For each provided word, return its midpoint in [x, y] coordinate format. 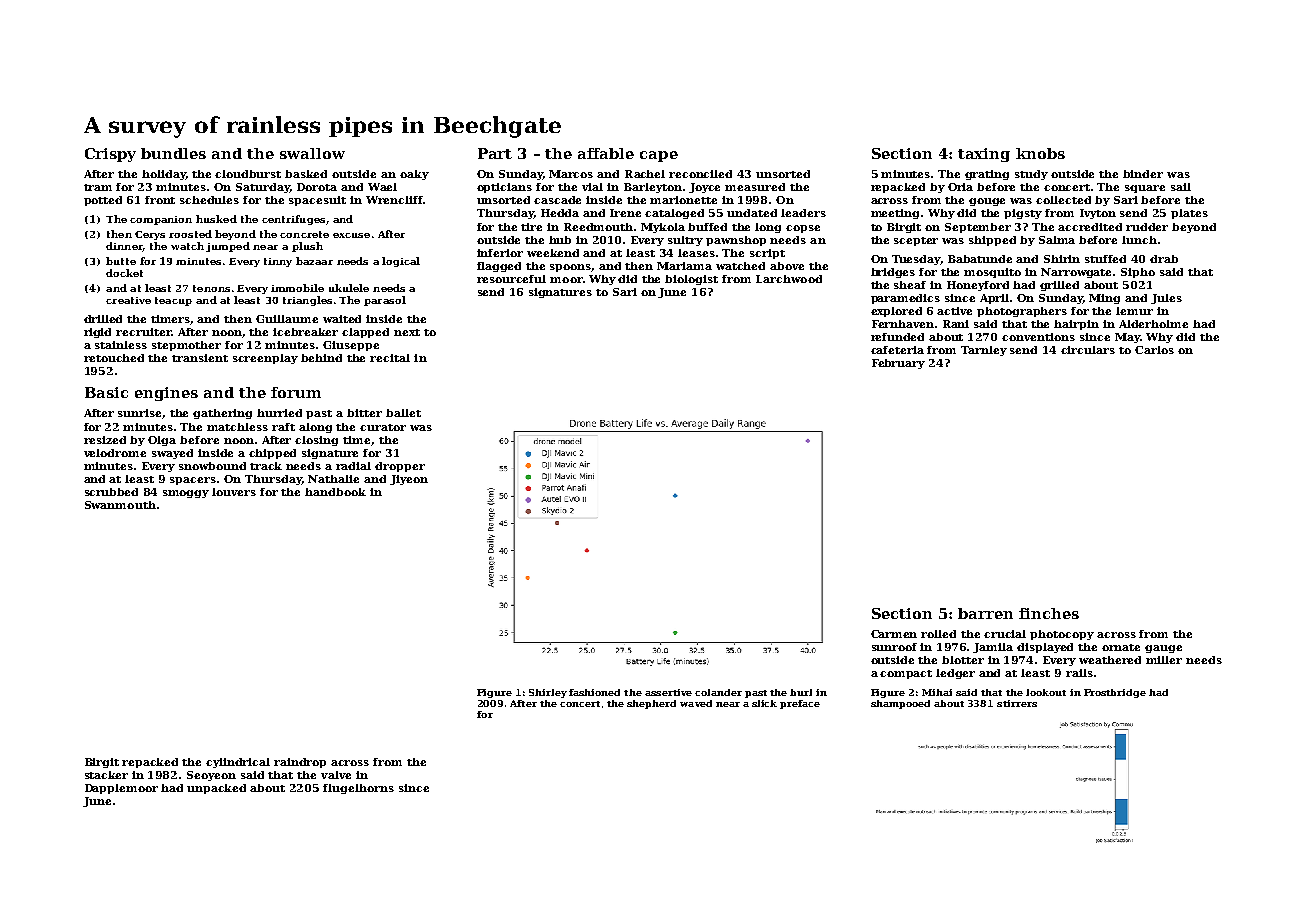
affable [606, 153]
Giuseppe [351, 346]
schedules [209, 200]
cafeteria [897, 350]
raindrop [300, 763]
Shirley [548, 693]
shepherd [651, 704]
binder [1143, 174]
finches [1049, 613]
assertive [668, 692]
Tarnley [984, 351]
